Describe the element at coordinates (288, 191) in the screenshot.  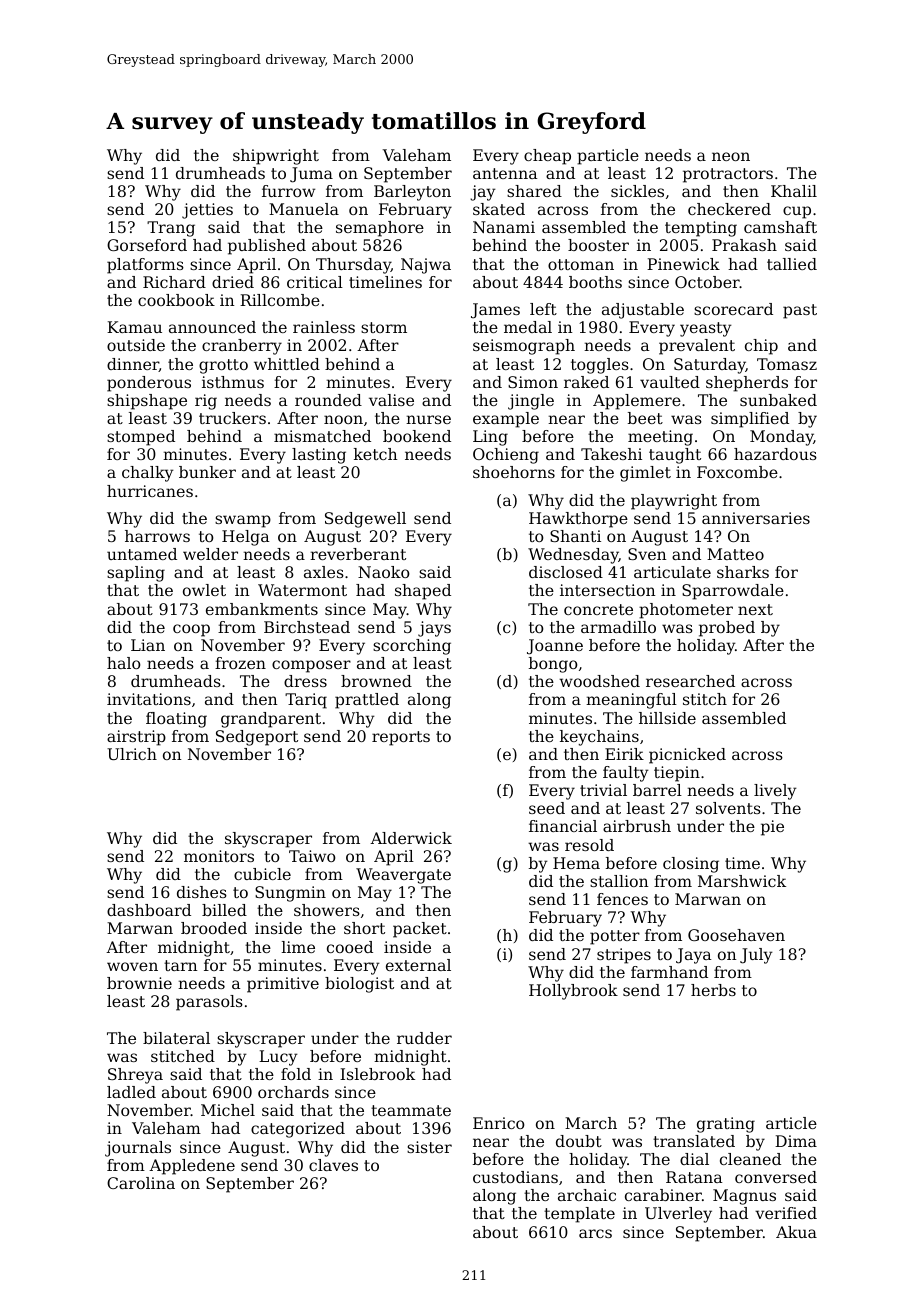
I see `furrow` at that location.
